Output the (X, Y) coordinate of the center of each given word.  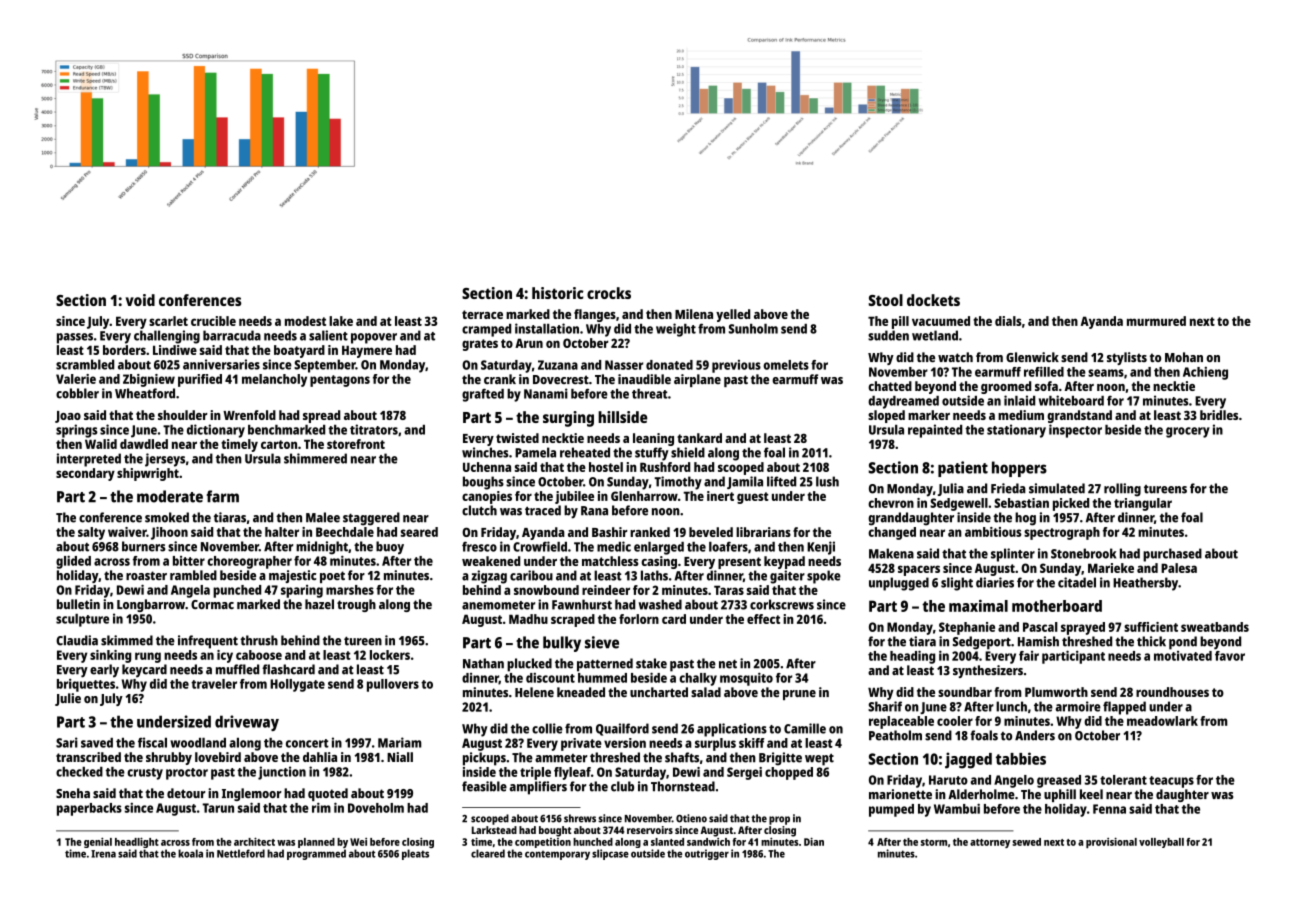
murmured (1156, 321)
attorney (990, 843)
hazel (319, 604)
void (140, 300)
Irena (103, 854)
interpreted (89, 460)
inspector (1075, 431)
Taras (729, 590)
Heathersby (1145, 584)
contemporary (557, 855)
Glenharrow (644, 496)
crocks (609, 293)
